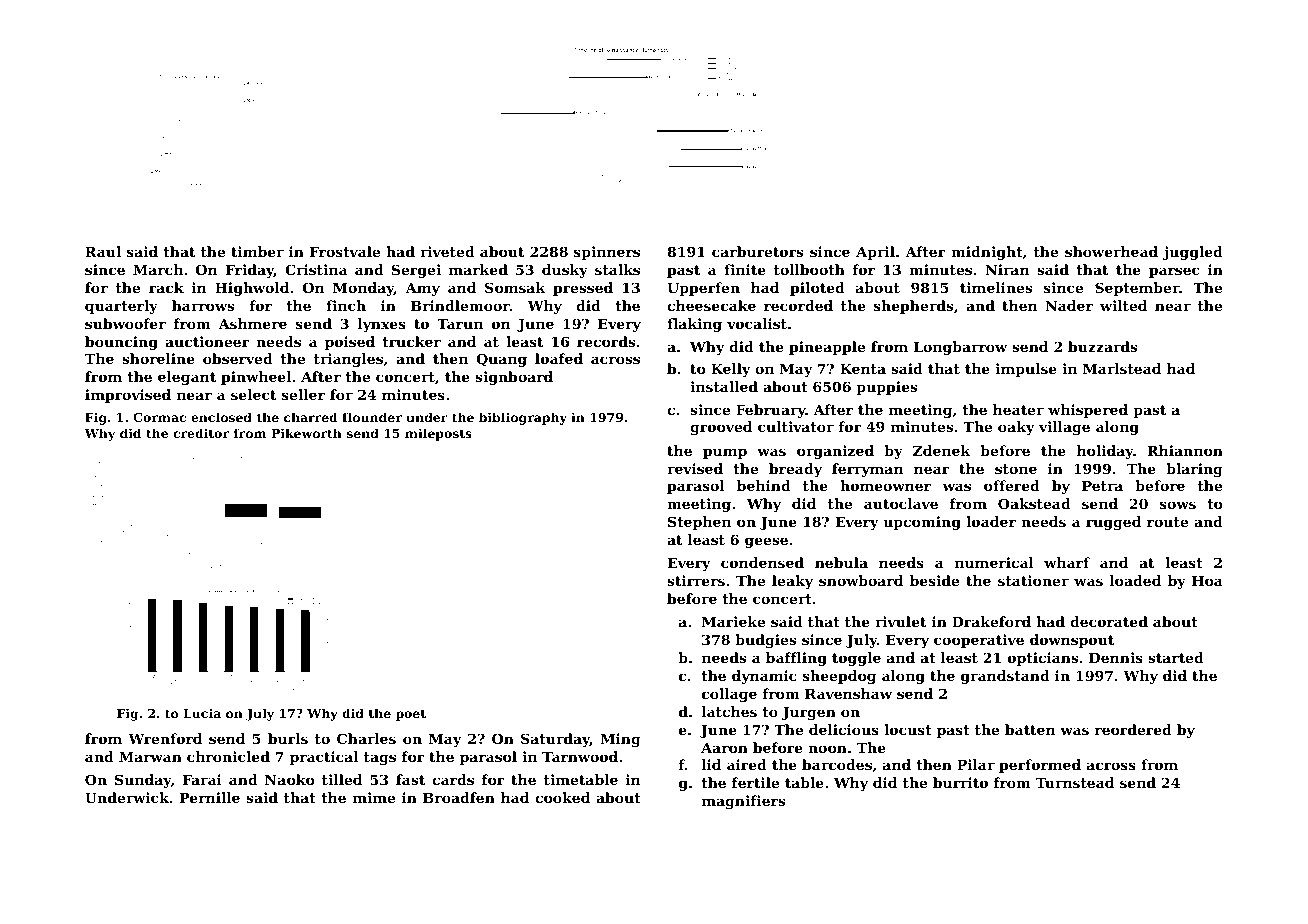  I want to click on creditor, so click(201, 433).
